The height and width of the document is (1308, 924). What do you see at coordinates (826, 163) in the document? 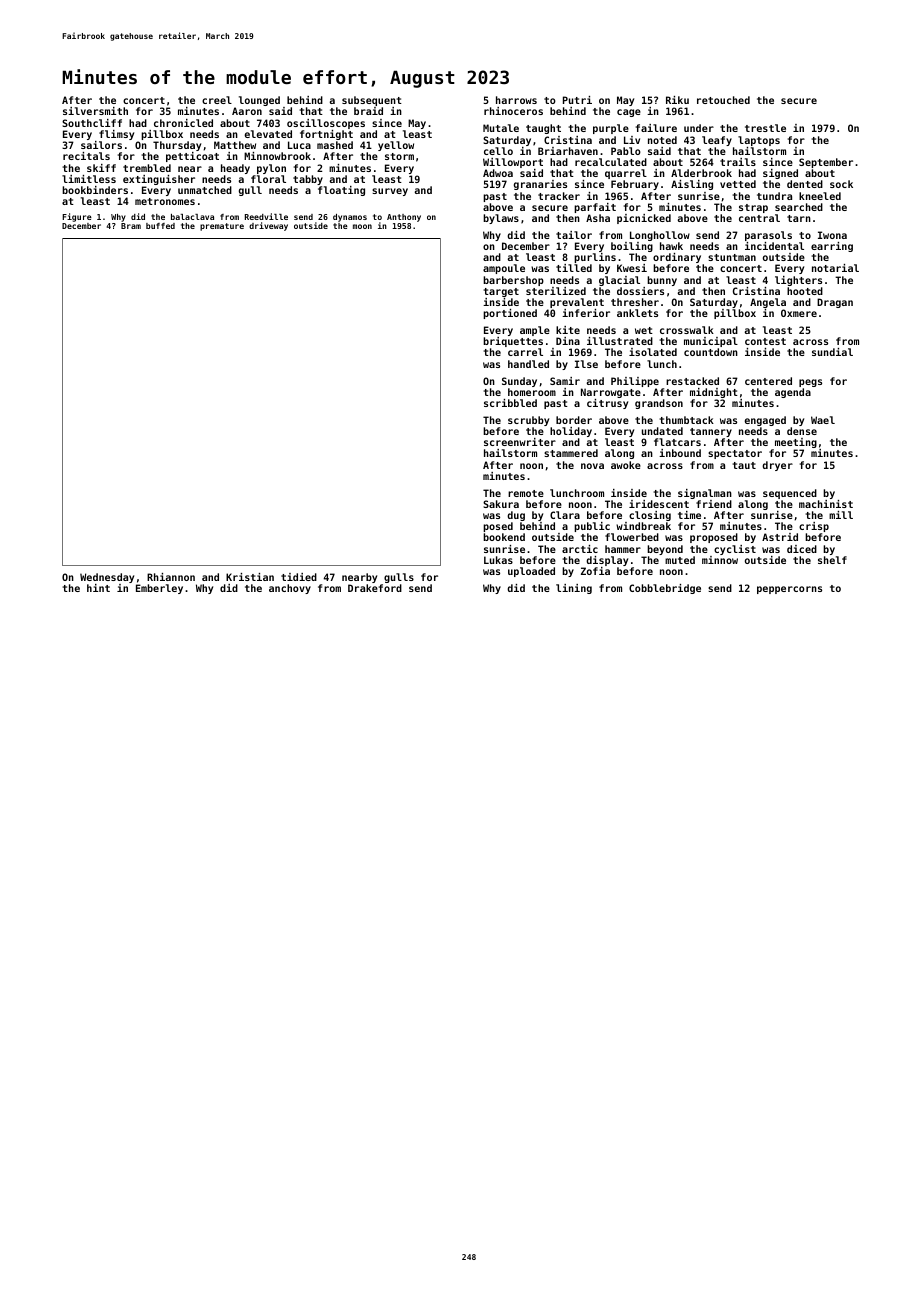
I see `September` at bounding box center [826, 163].
